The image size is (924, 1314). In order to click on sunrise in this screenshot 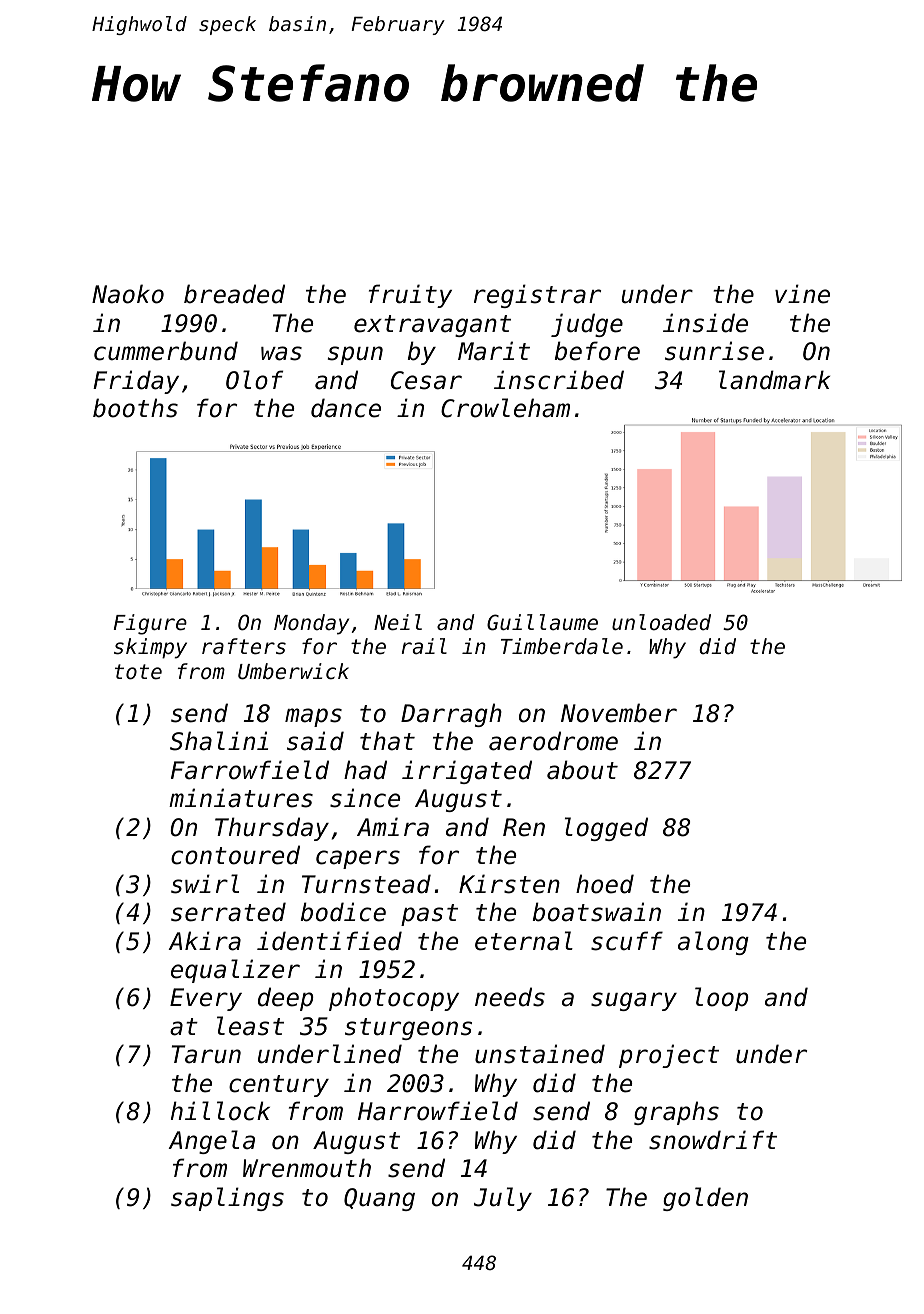, I will do `click(714, 351)`.
